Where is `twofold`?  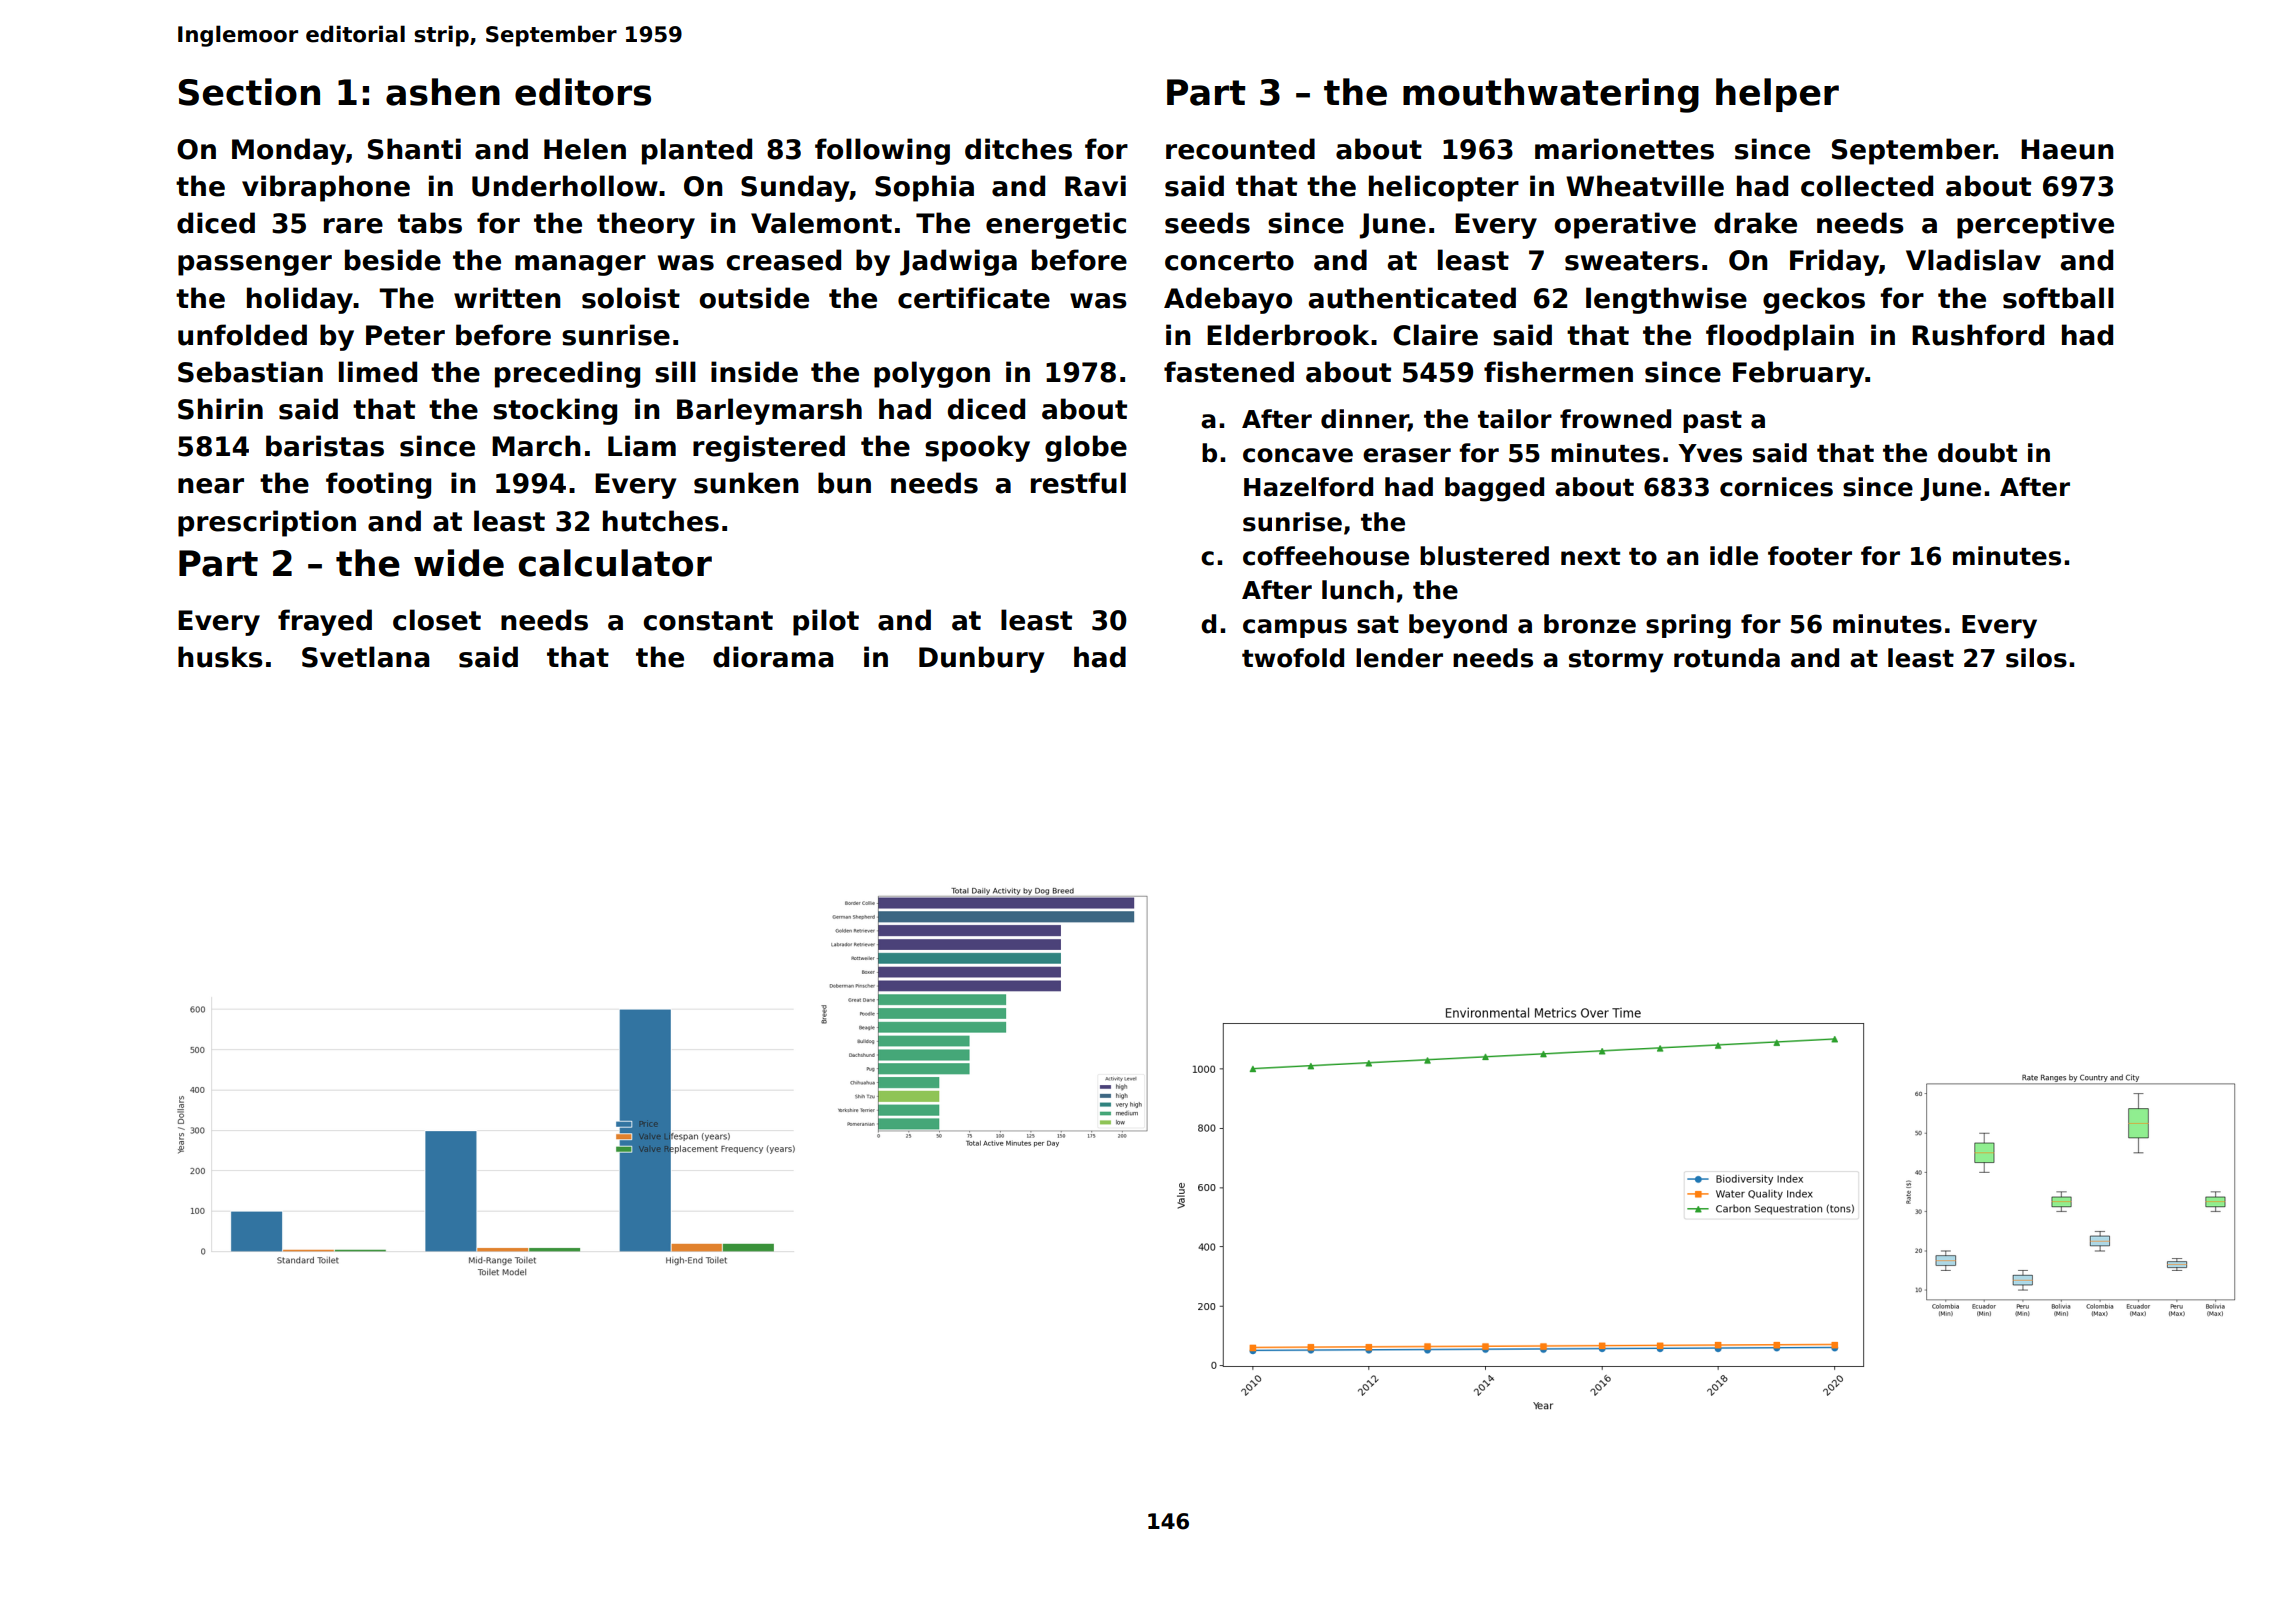
twofold is located at coordinates (1293, 658).
